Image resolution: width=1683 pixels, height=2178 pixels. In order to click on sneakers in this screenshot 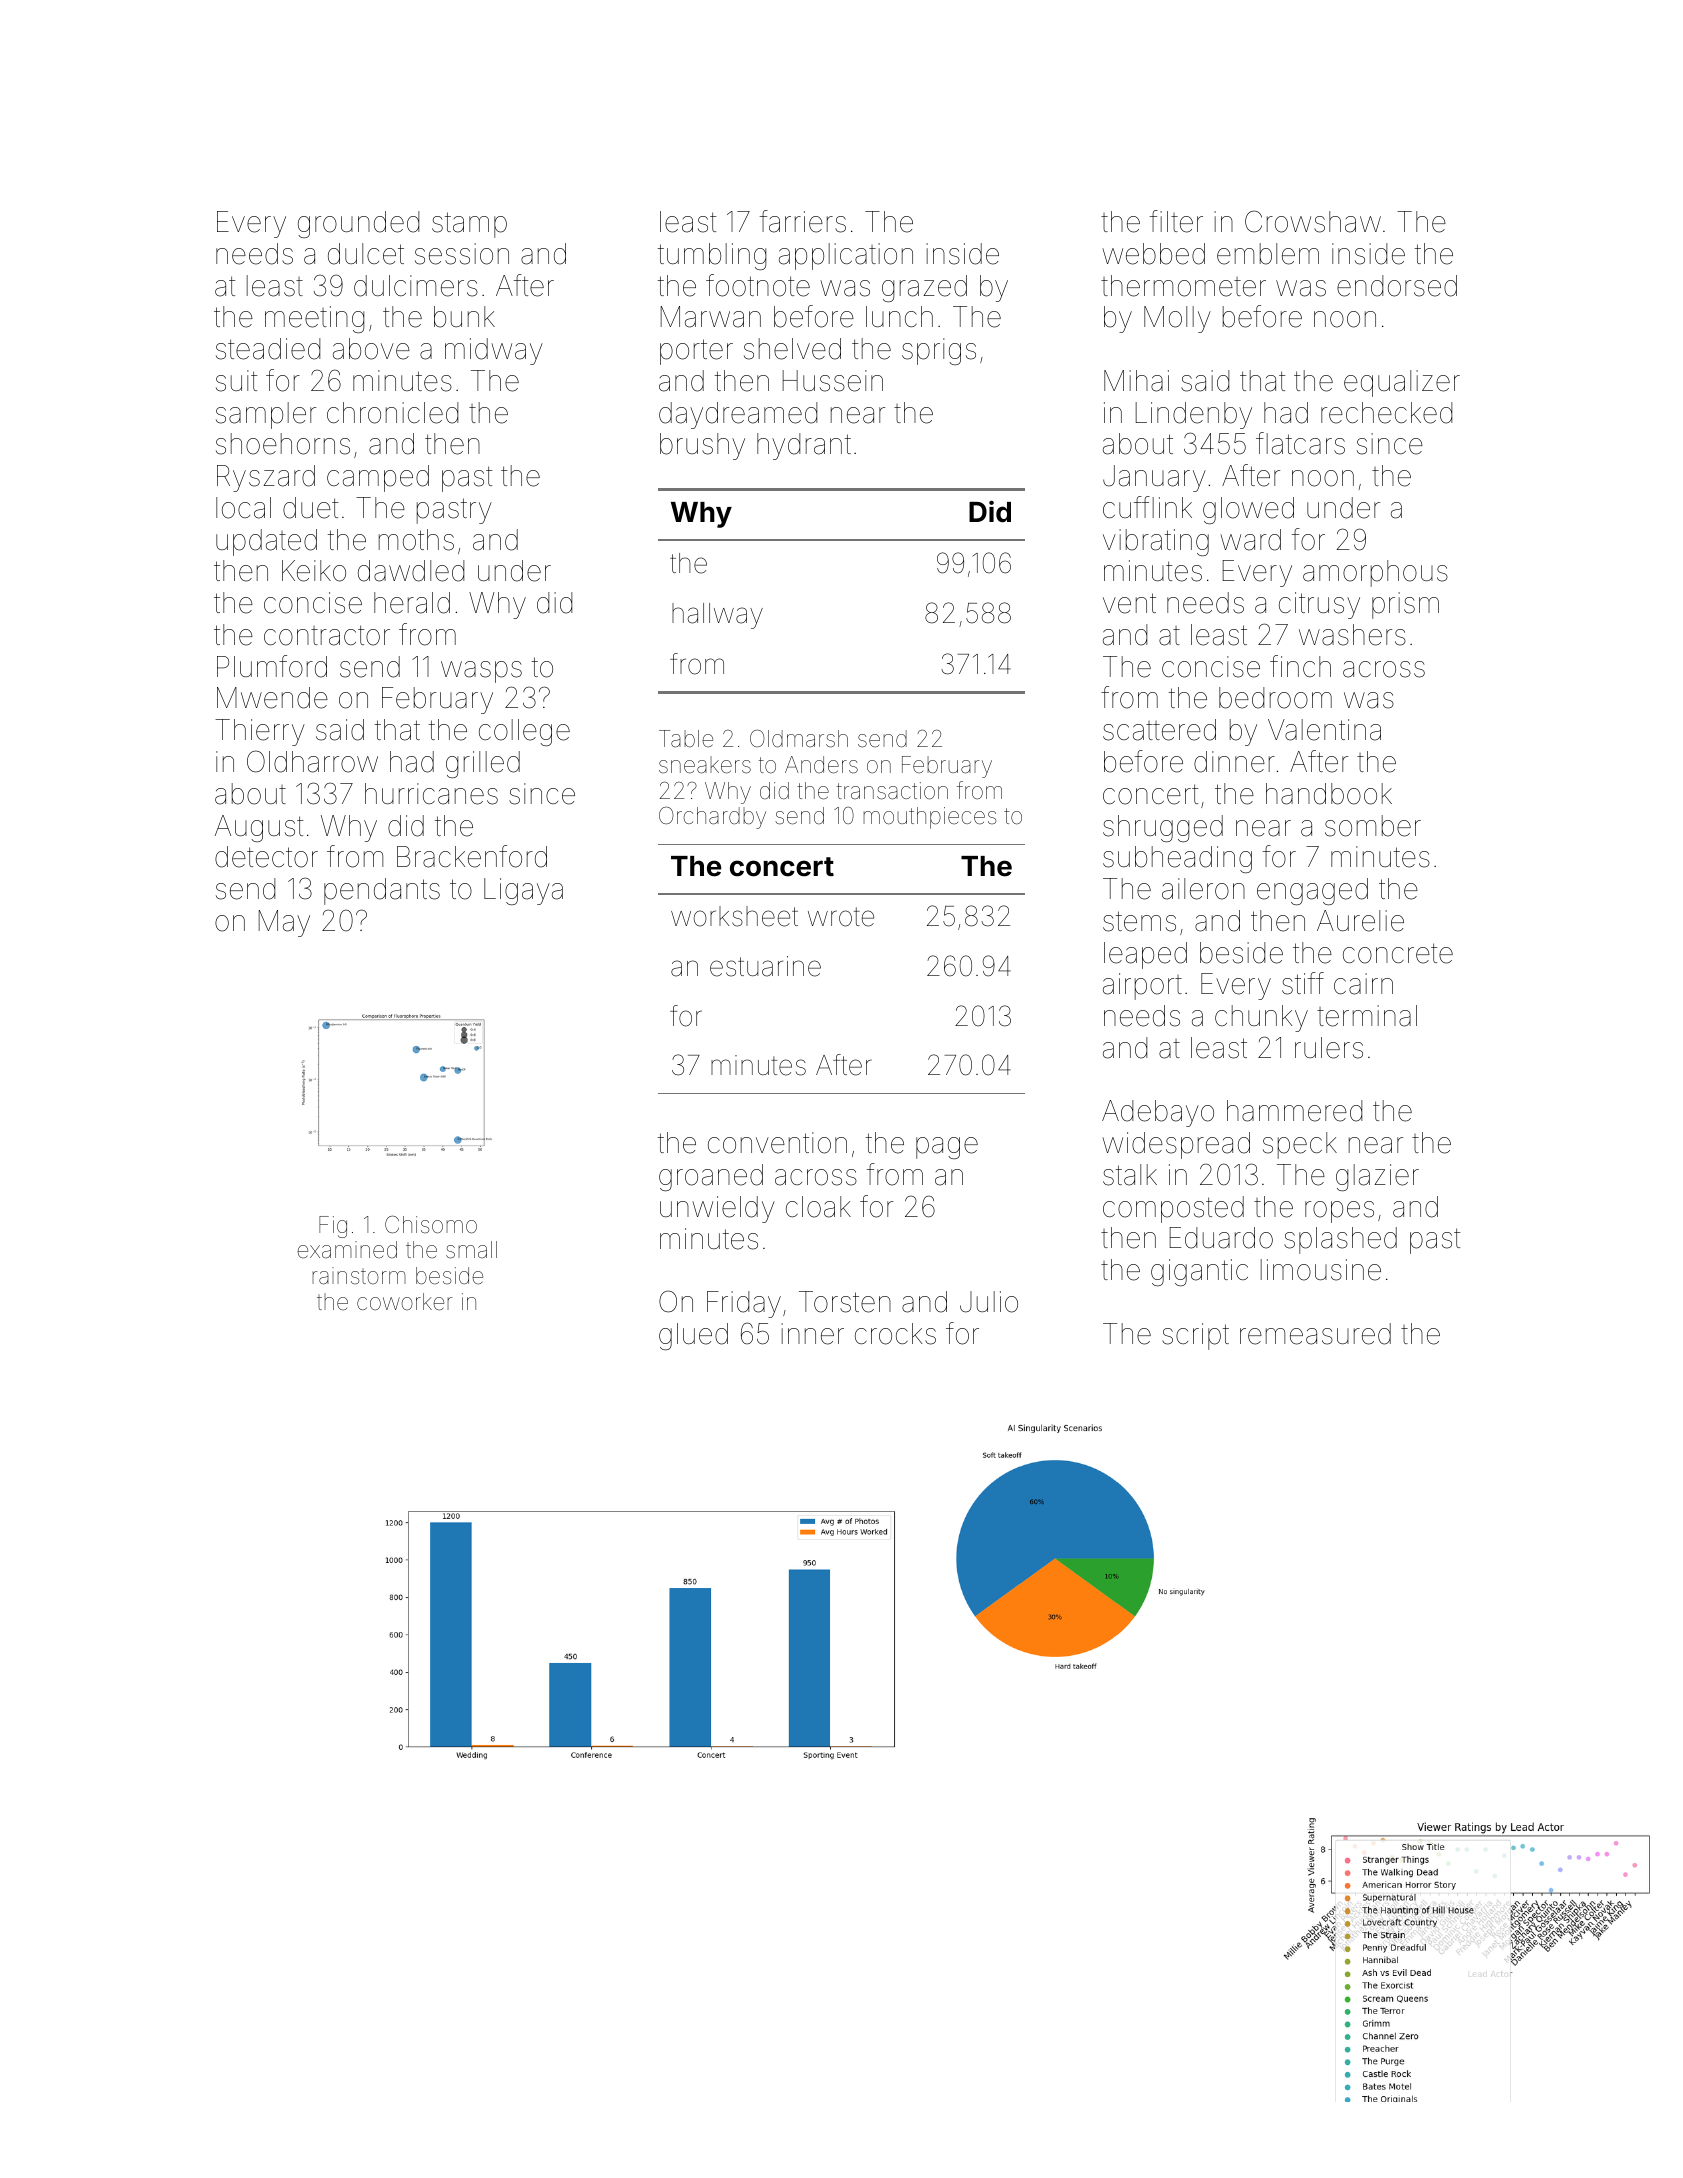, I will do `click(705, 765)`.
